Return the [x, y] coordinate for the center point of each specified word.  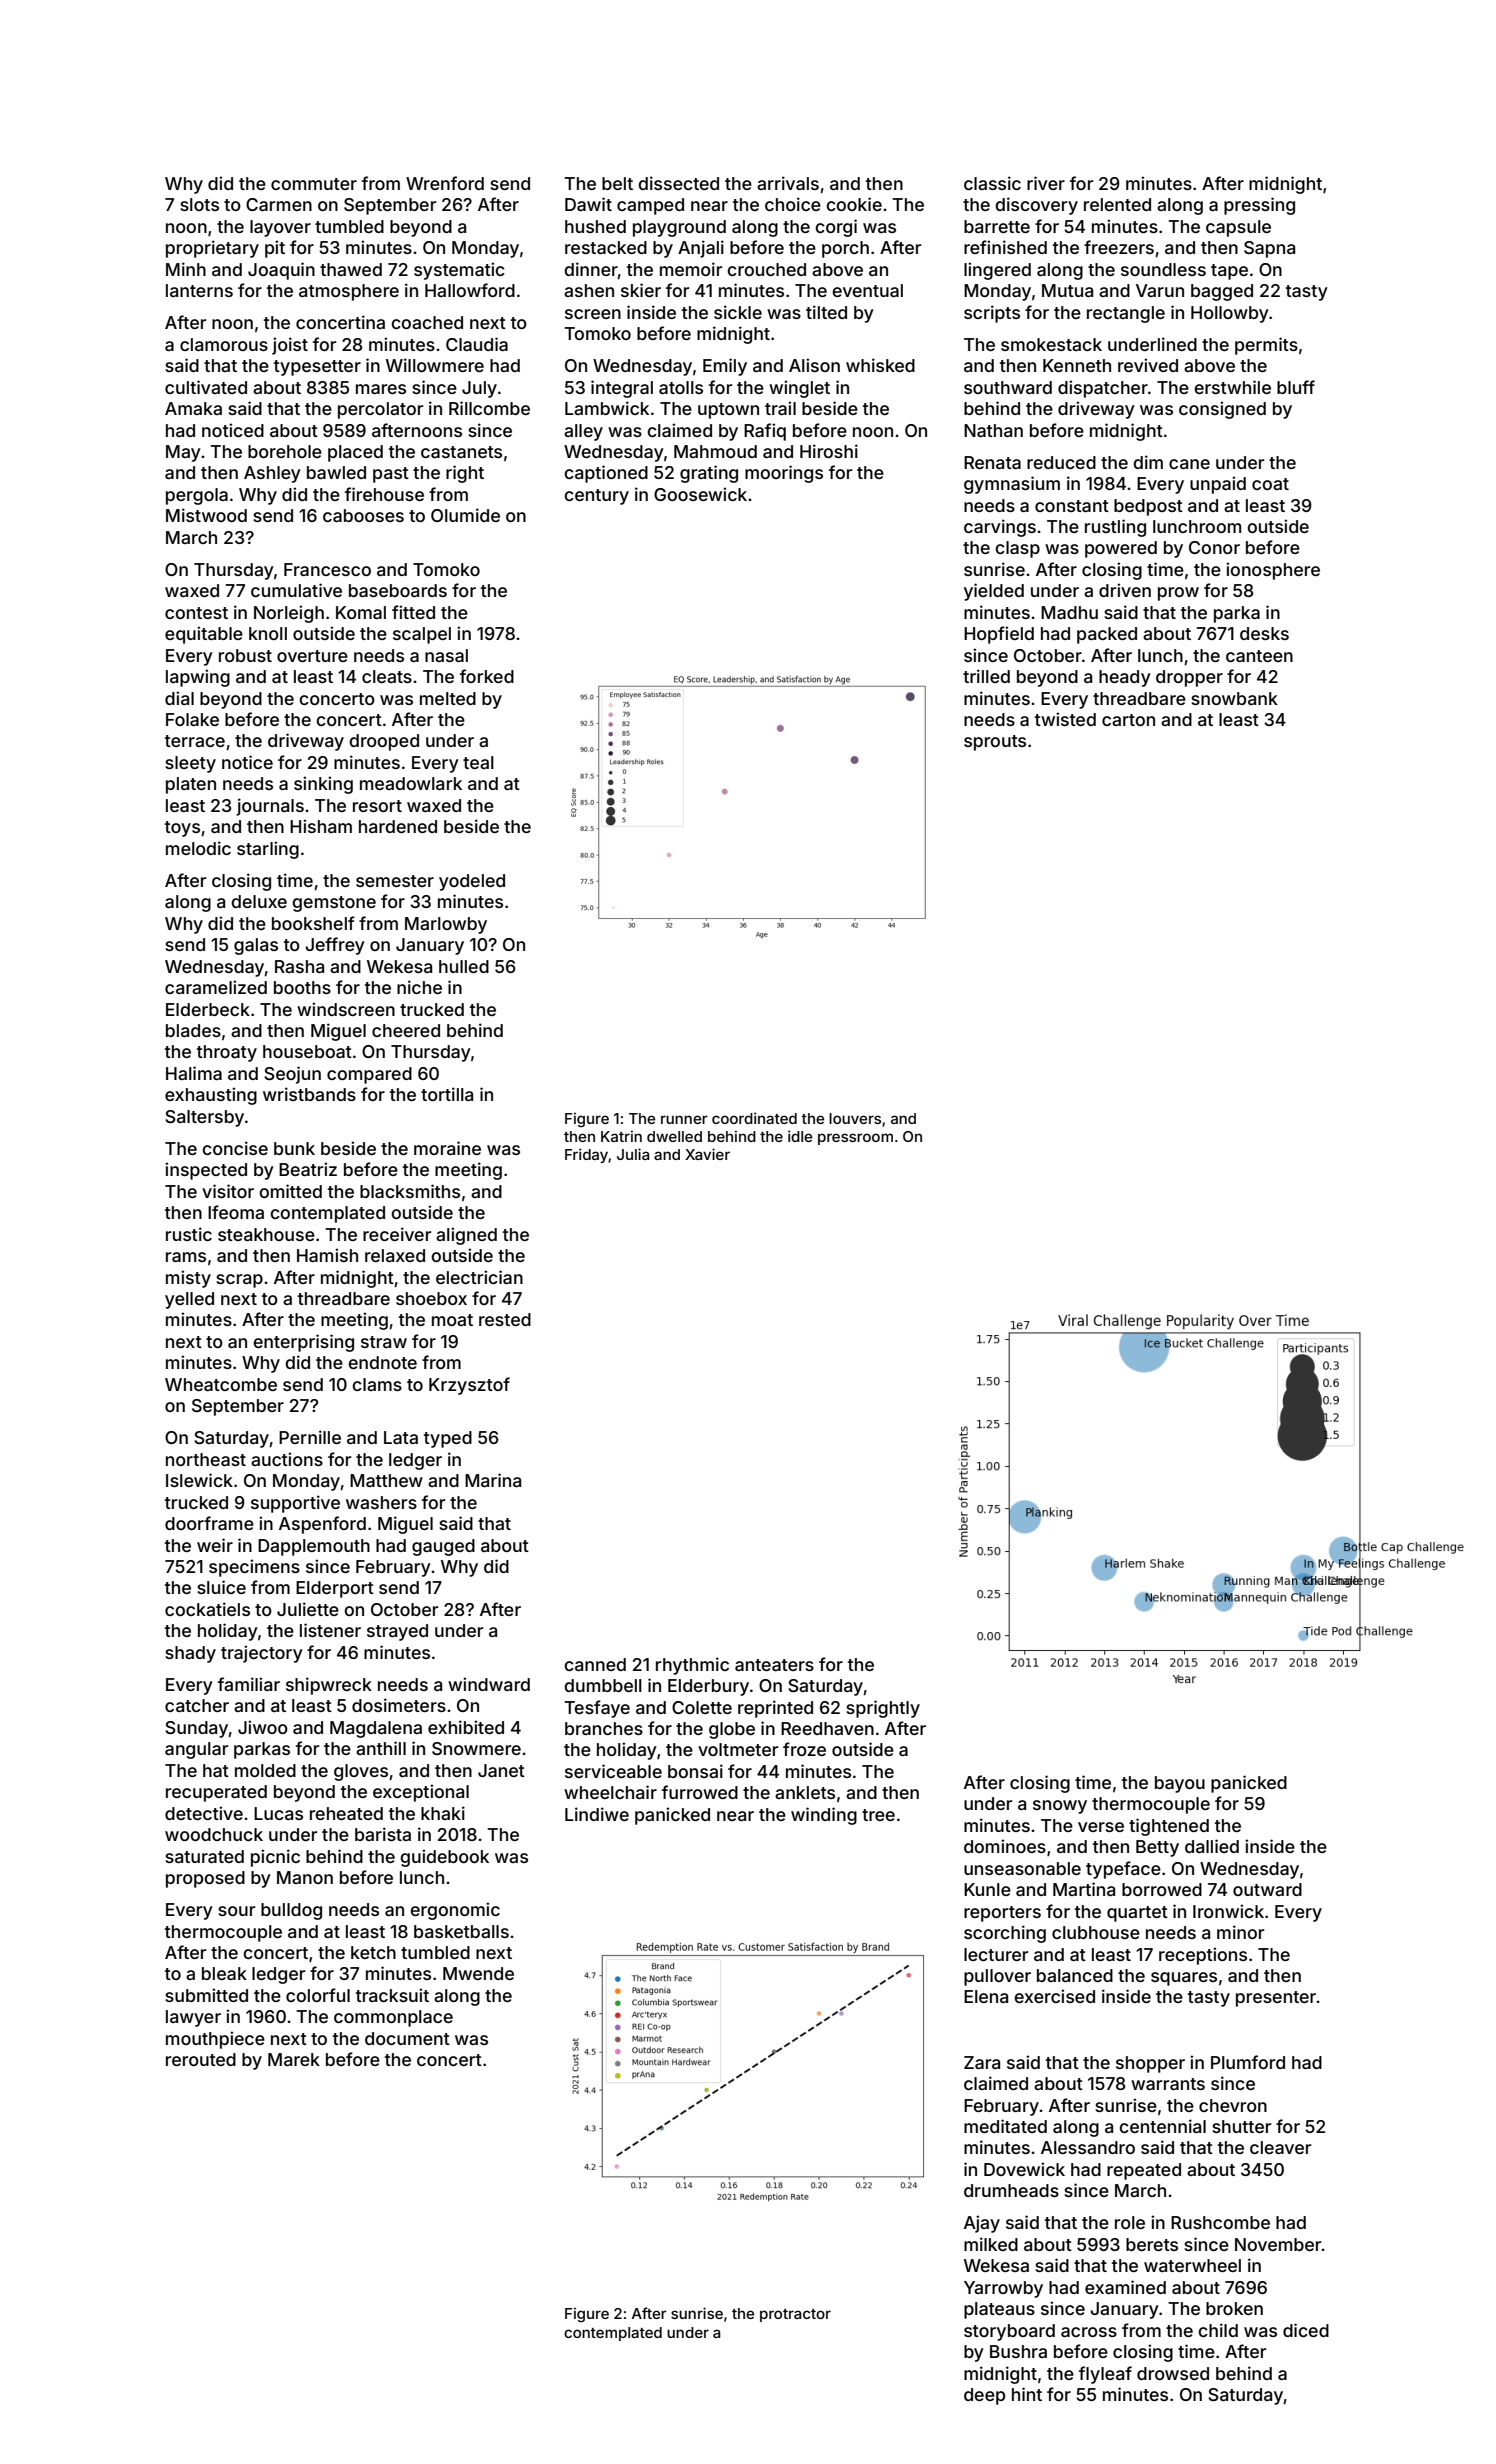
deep [984, 2396]
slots [199, 204]
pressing [1259, 206]
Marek [294, 2059]
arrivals [788, 183]
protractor [795, 2315]
